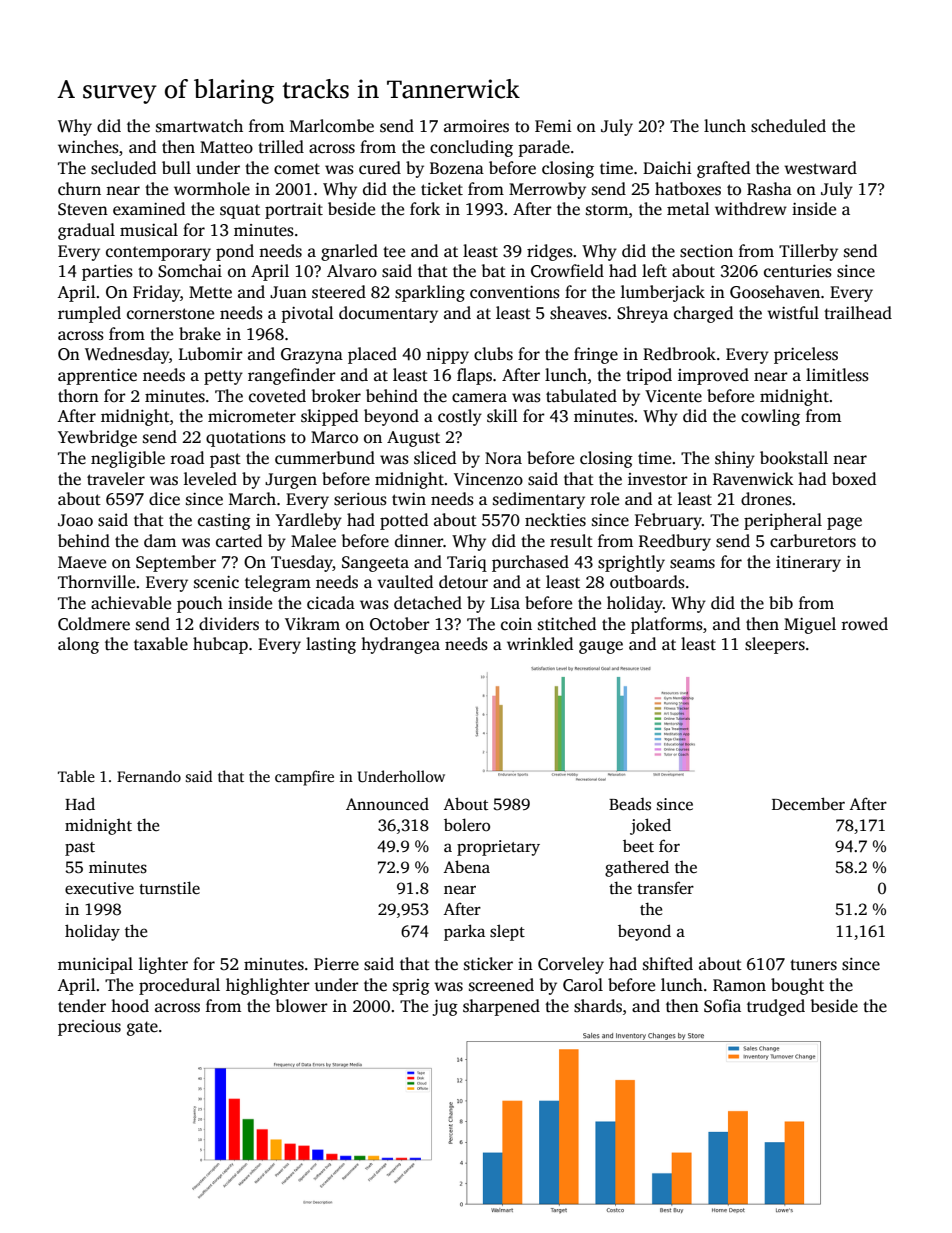 Image resolution: width=952 pixels, height=1233 pixels. Describe the element at coordinates (149, 209) in the page. I see `examined` at that location.
